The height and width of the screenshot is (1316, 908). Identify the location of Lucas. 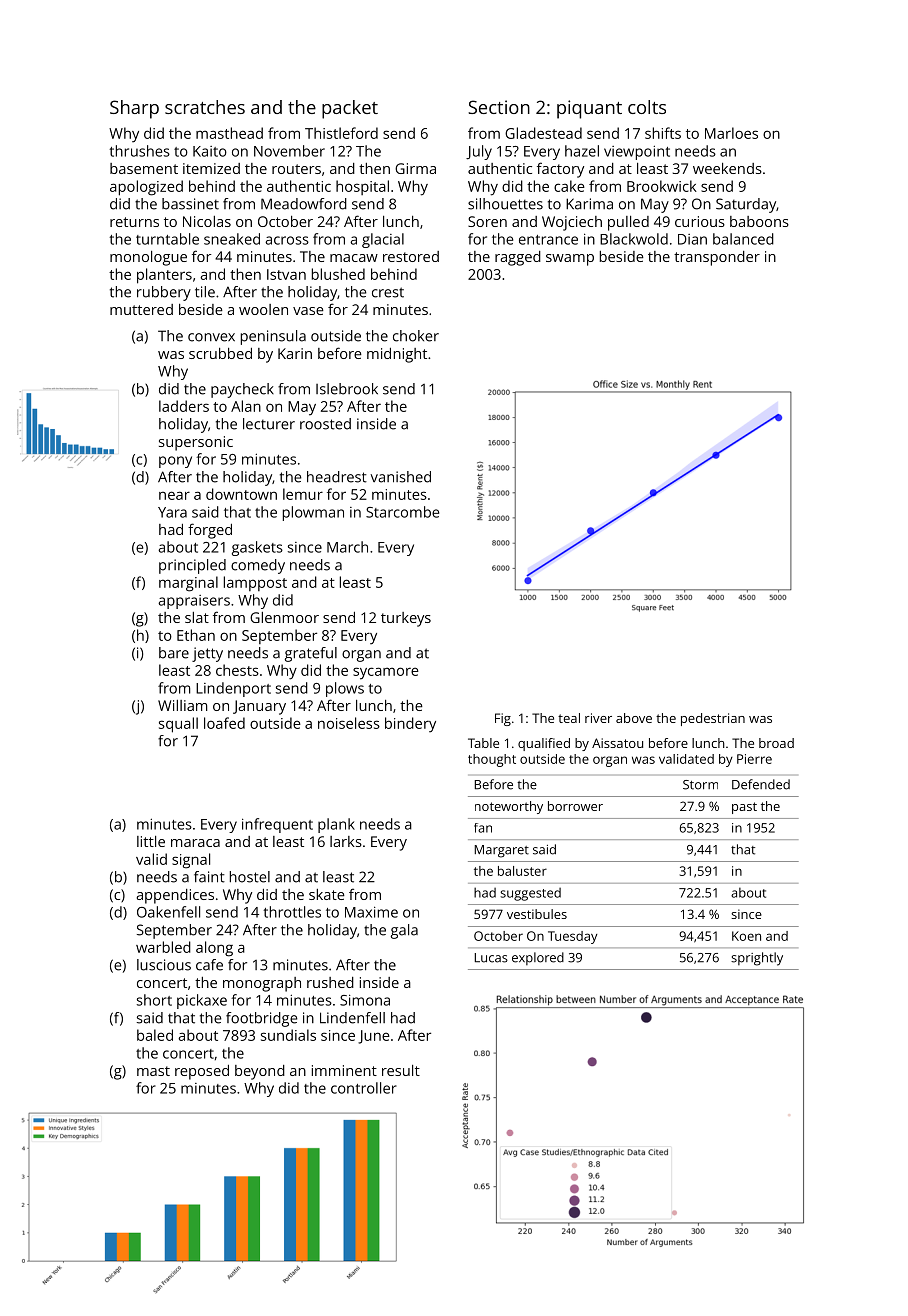
(491, 958).
